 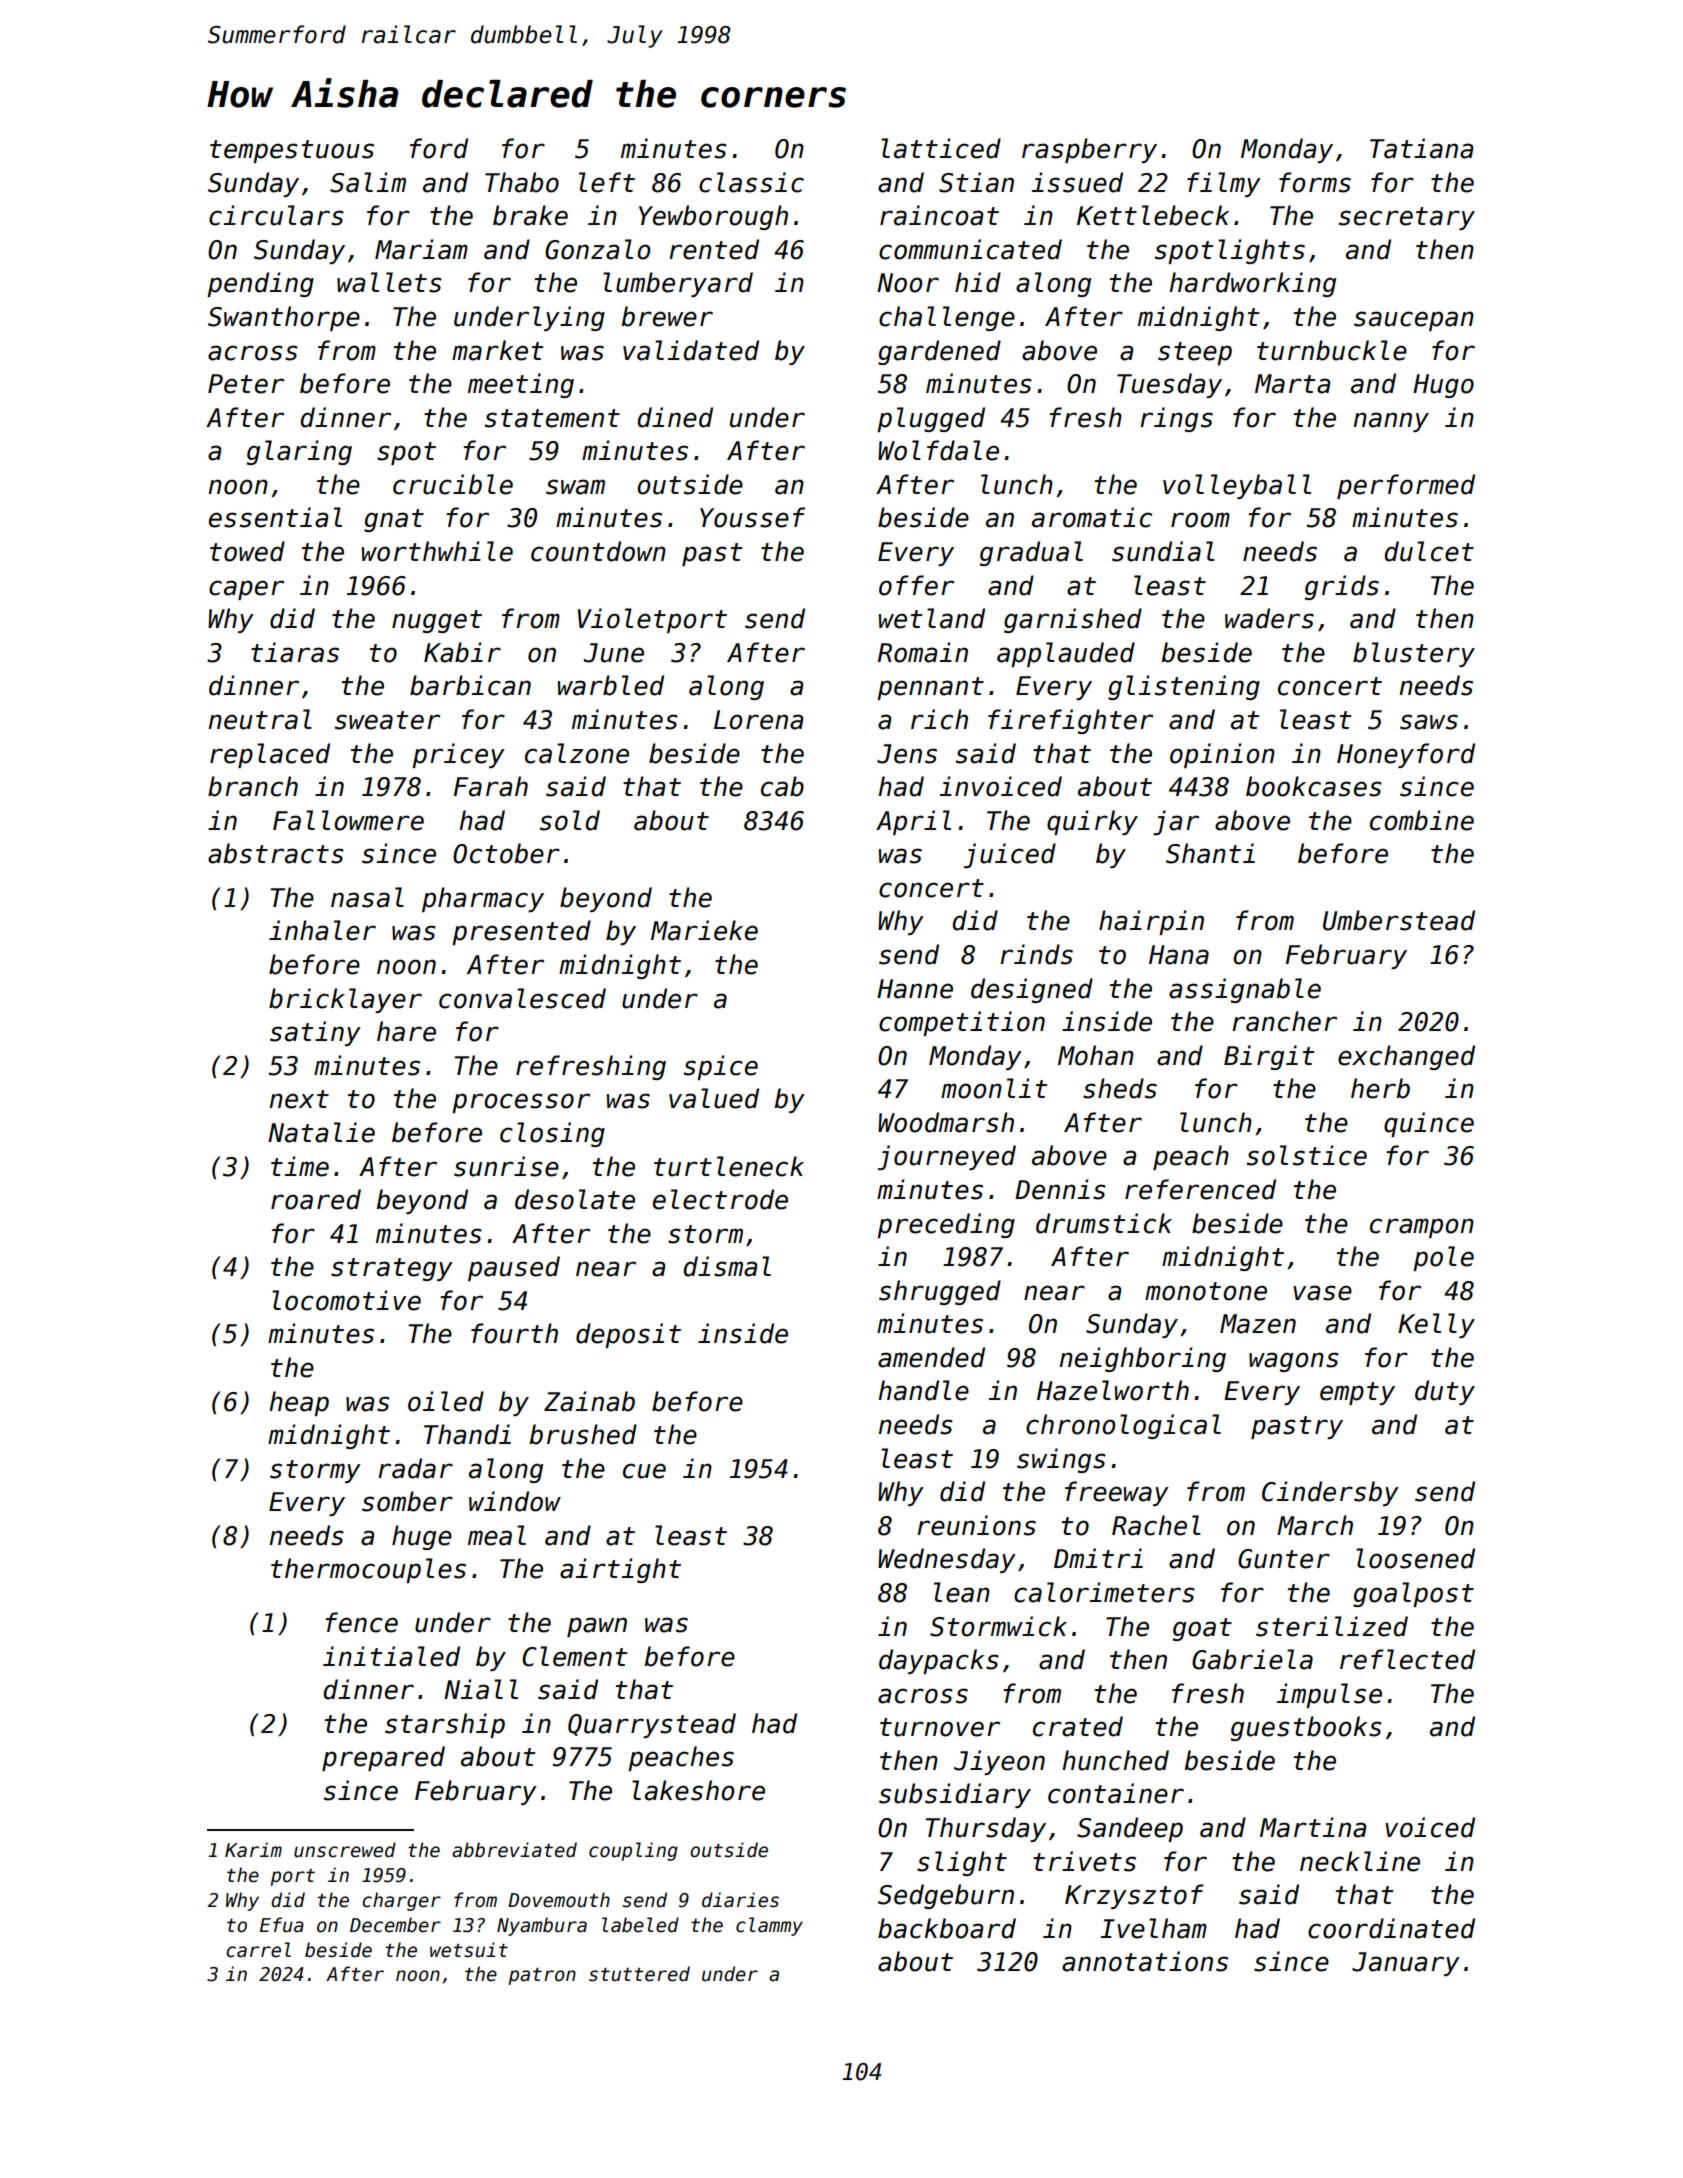 I want to click on wetland, so click(x=932, y=618).
